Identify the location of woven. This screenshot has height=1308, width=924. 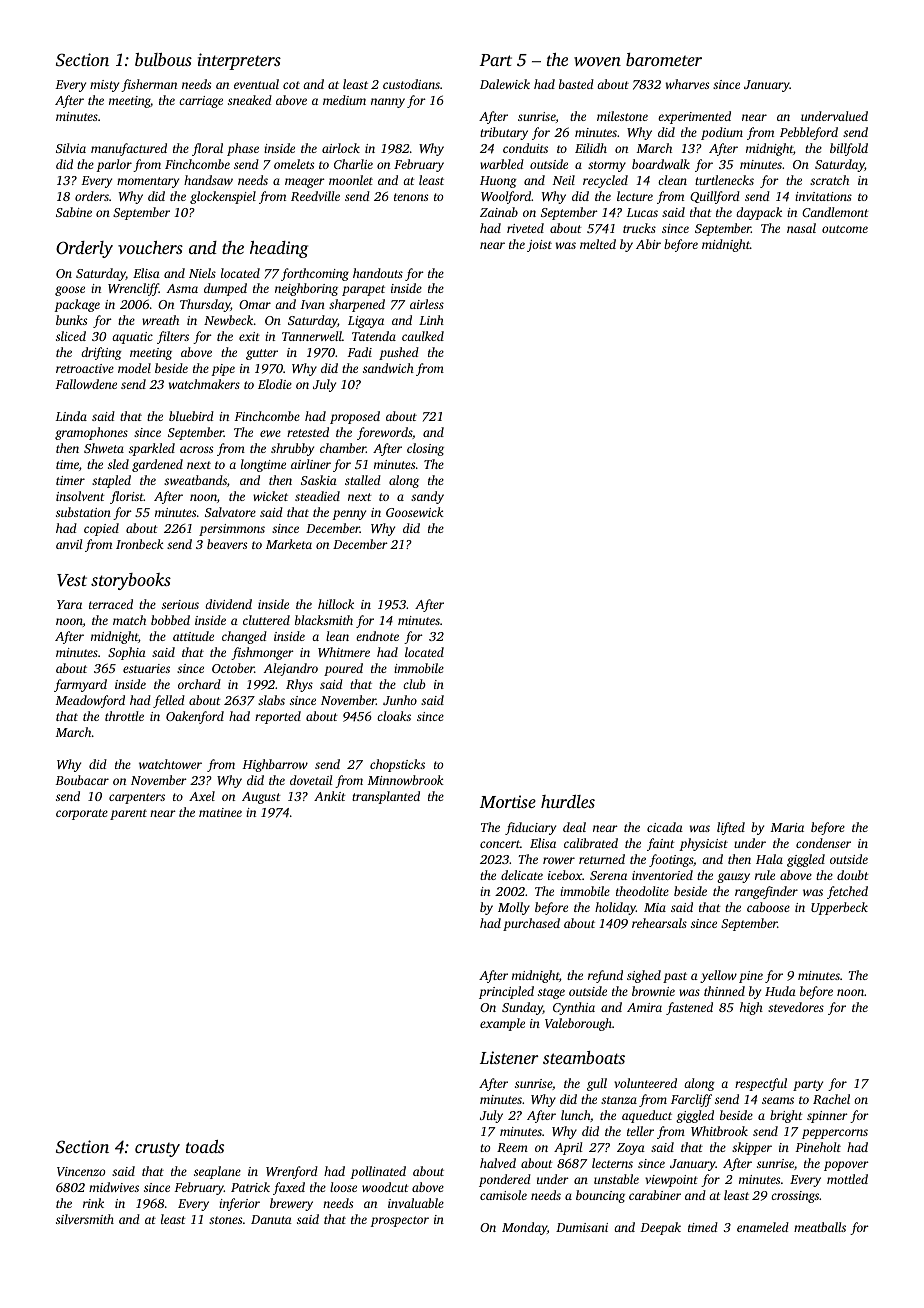
(597, 61).
